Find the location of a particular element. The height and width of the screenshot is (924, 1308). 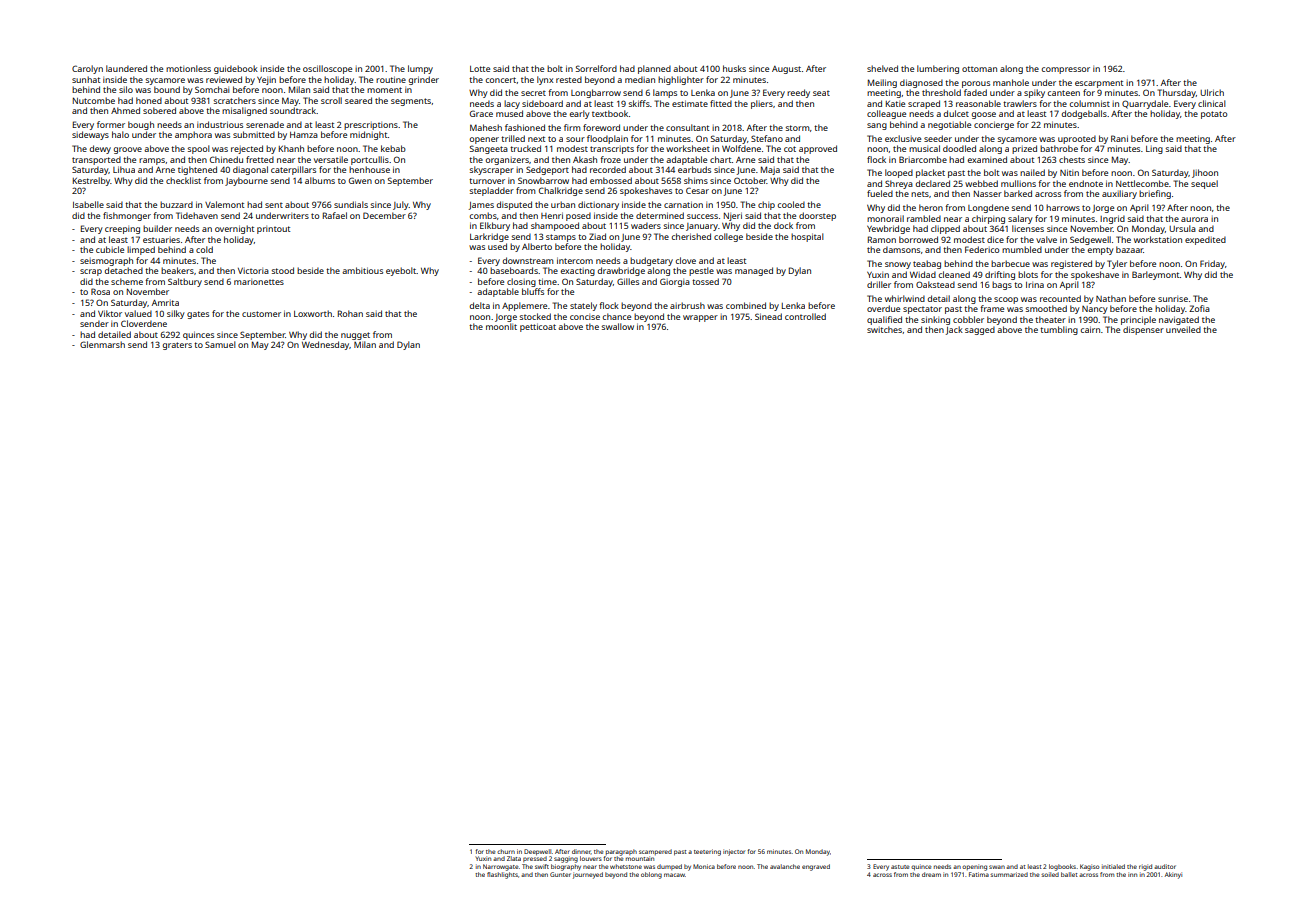

early is located at coordinates (580, 114).
